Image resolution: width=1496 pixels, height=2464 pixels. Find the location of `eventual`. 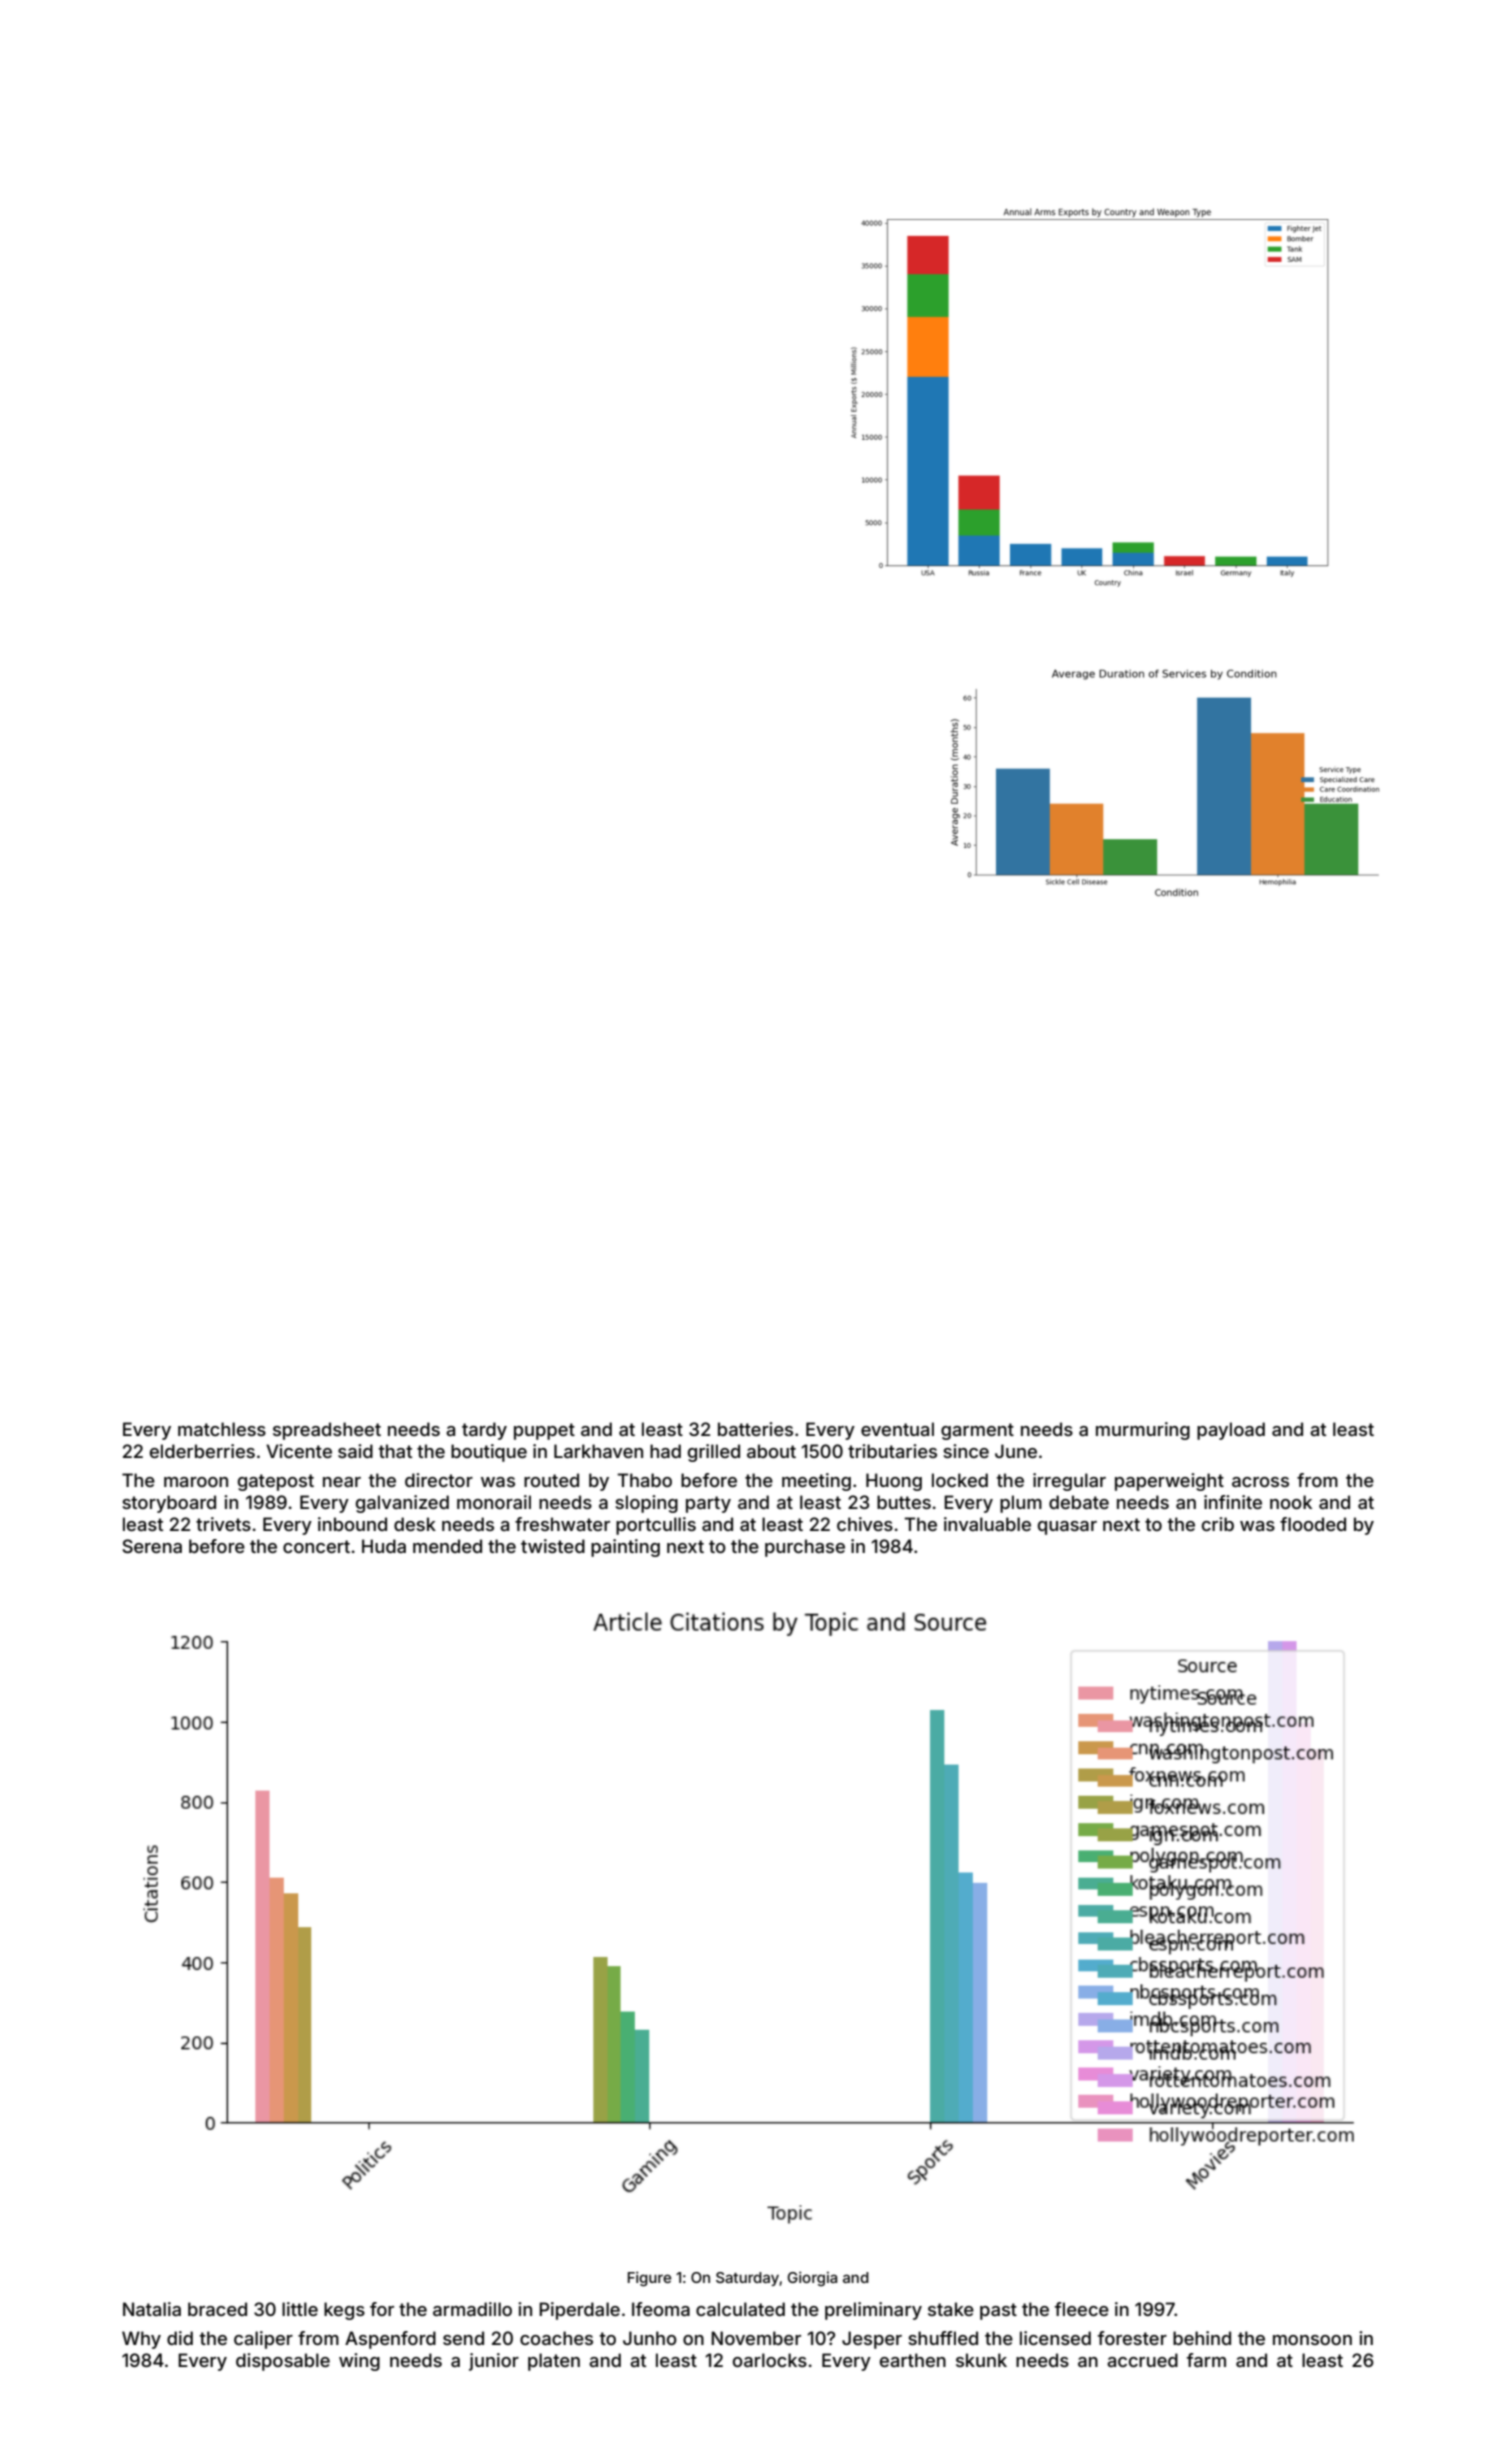

eventual is located at coordinates (897, 1429).
